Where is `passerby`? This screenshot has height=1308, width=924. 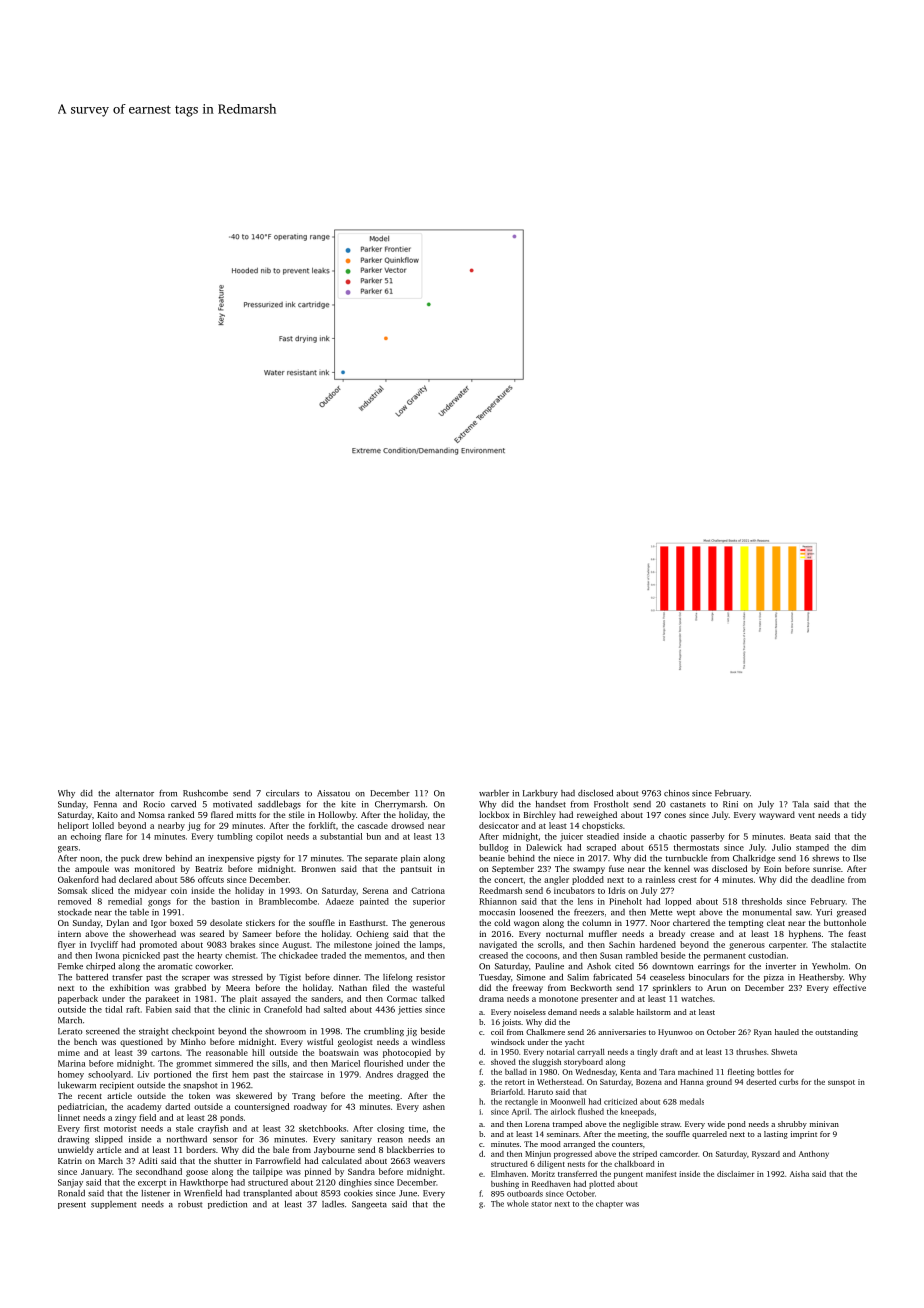 passerby is located at coordinates (708, 837).
